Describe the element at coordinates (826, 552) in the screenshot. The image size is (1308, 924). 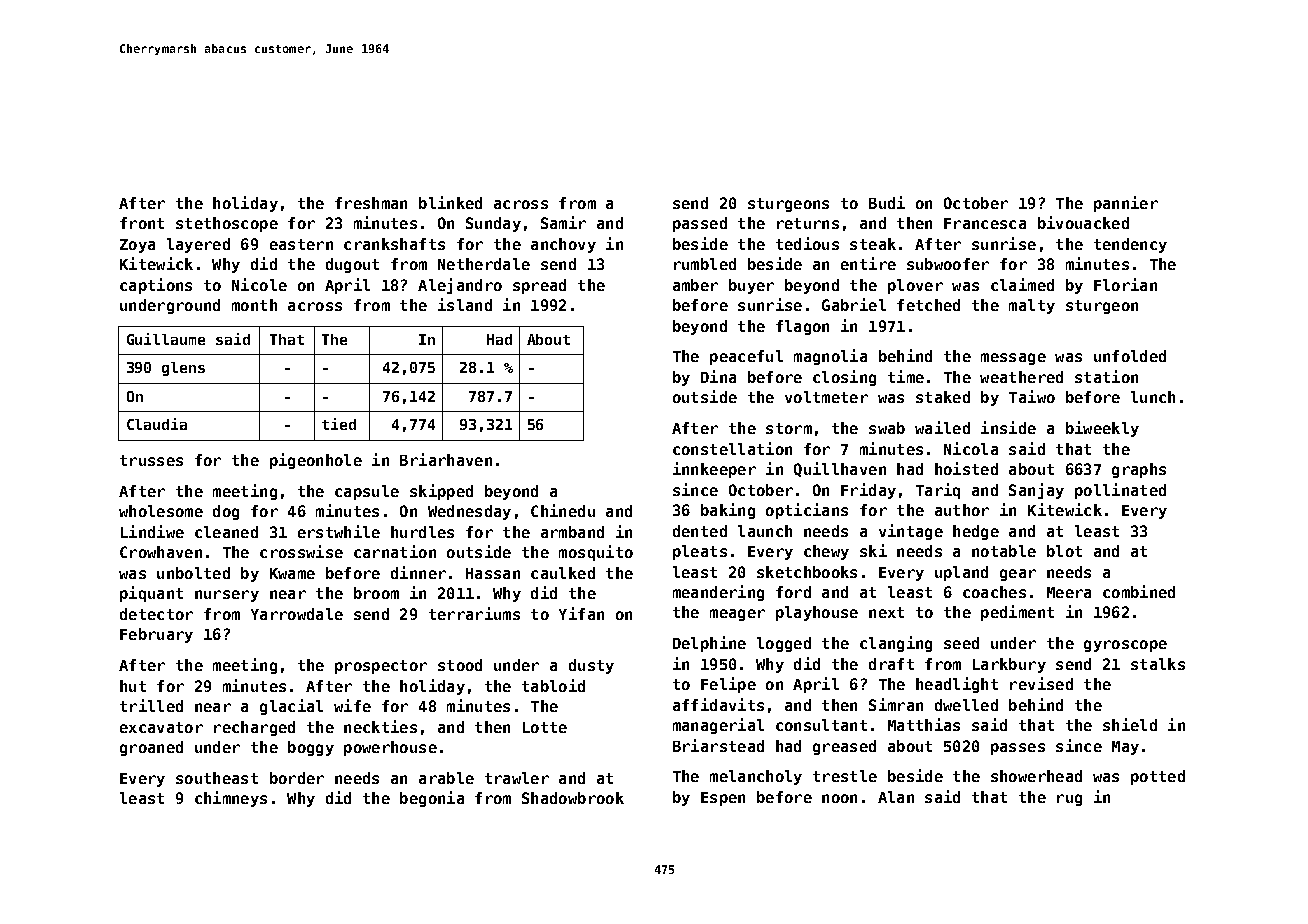
I see `chewy` at that location.
